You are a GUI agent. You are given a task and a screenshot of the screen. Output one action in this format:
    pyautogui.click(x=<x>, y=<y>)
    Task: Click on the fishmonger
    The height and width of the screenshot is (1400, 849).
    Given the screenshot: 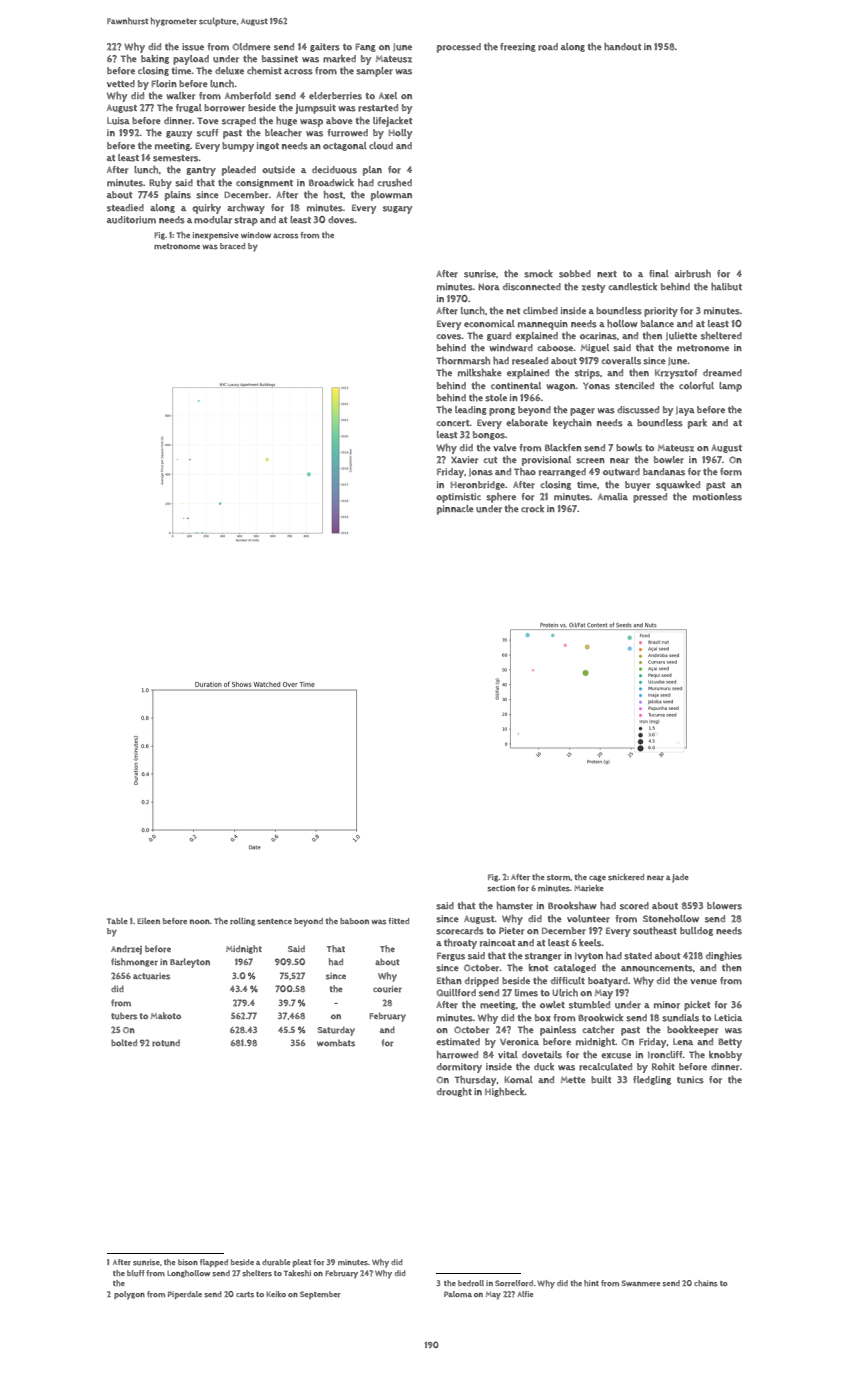 What is the action you would take?
    pyautogui.click(x=134, y=962)
